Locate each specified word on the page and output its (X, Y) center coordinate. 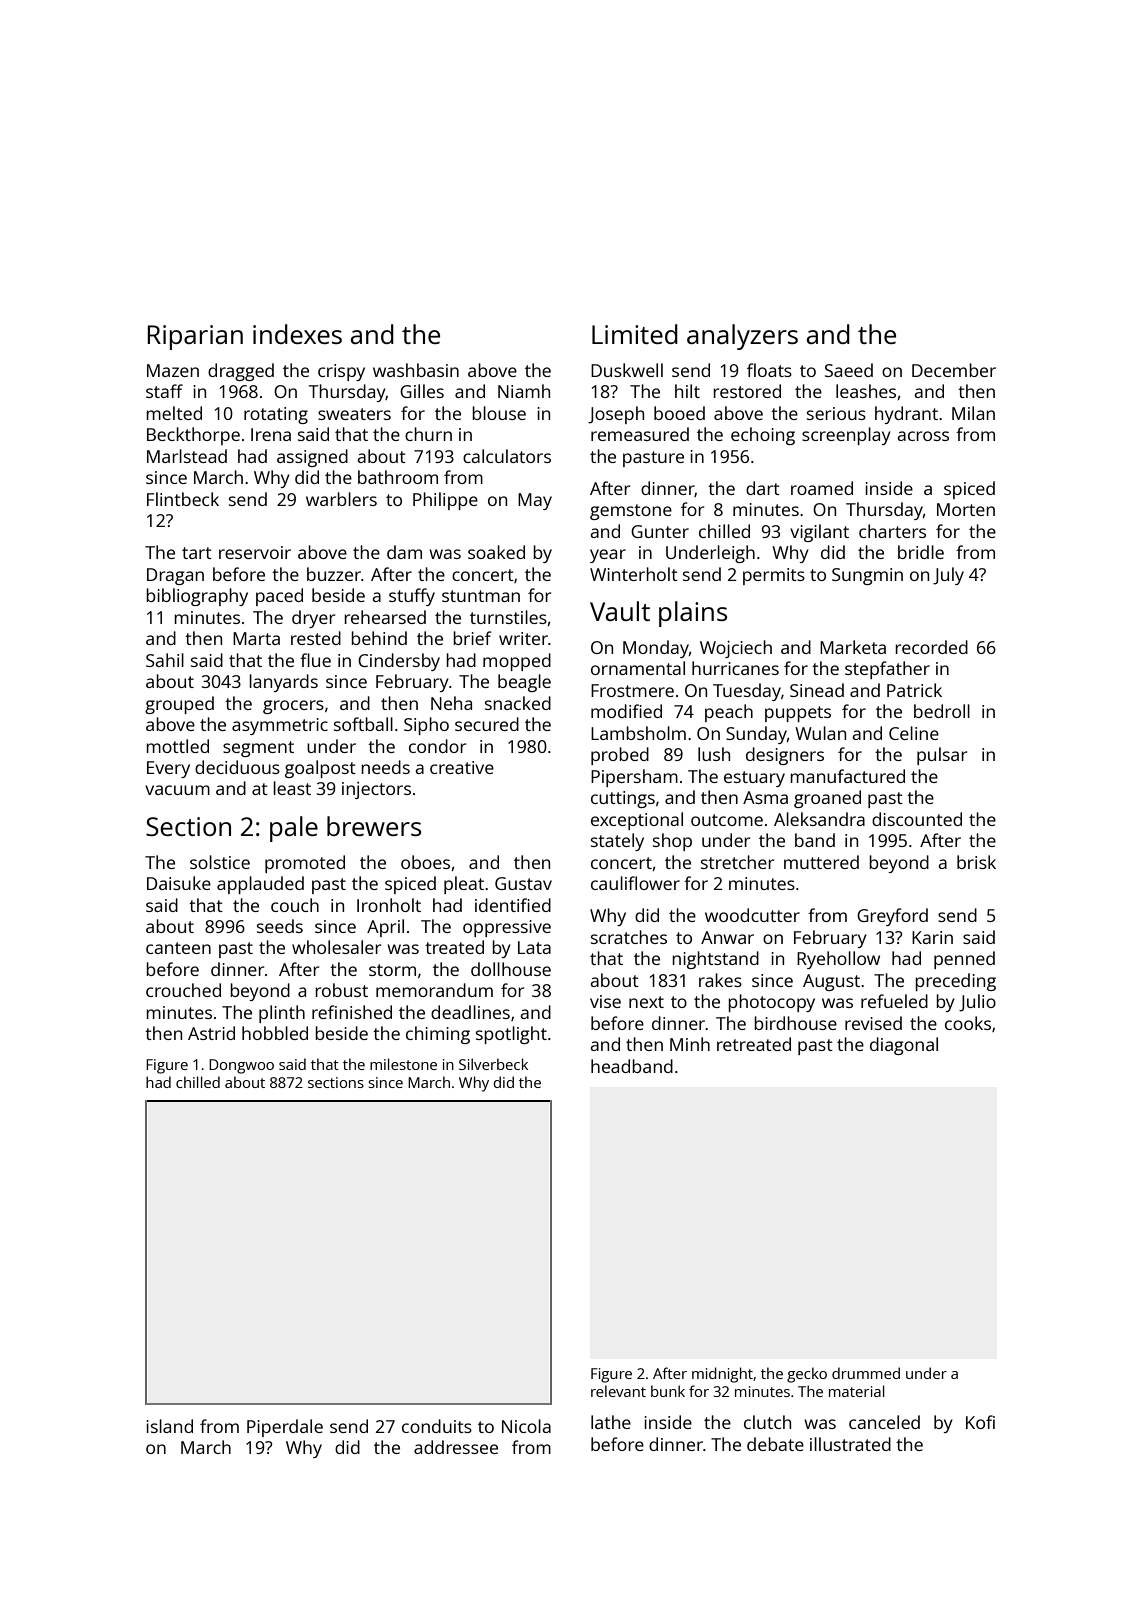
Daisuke (179, 883)
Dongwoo (241, 1066)
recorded (931, 647)
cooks (968, 1023)
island (169, 1426)
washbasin (416, 370)
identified (513, 905)
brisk (976, 862)
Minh (690, 1044)
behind (379, 638)
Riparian (195, 337)
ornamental (638, 668)
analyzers (742, 337)
